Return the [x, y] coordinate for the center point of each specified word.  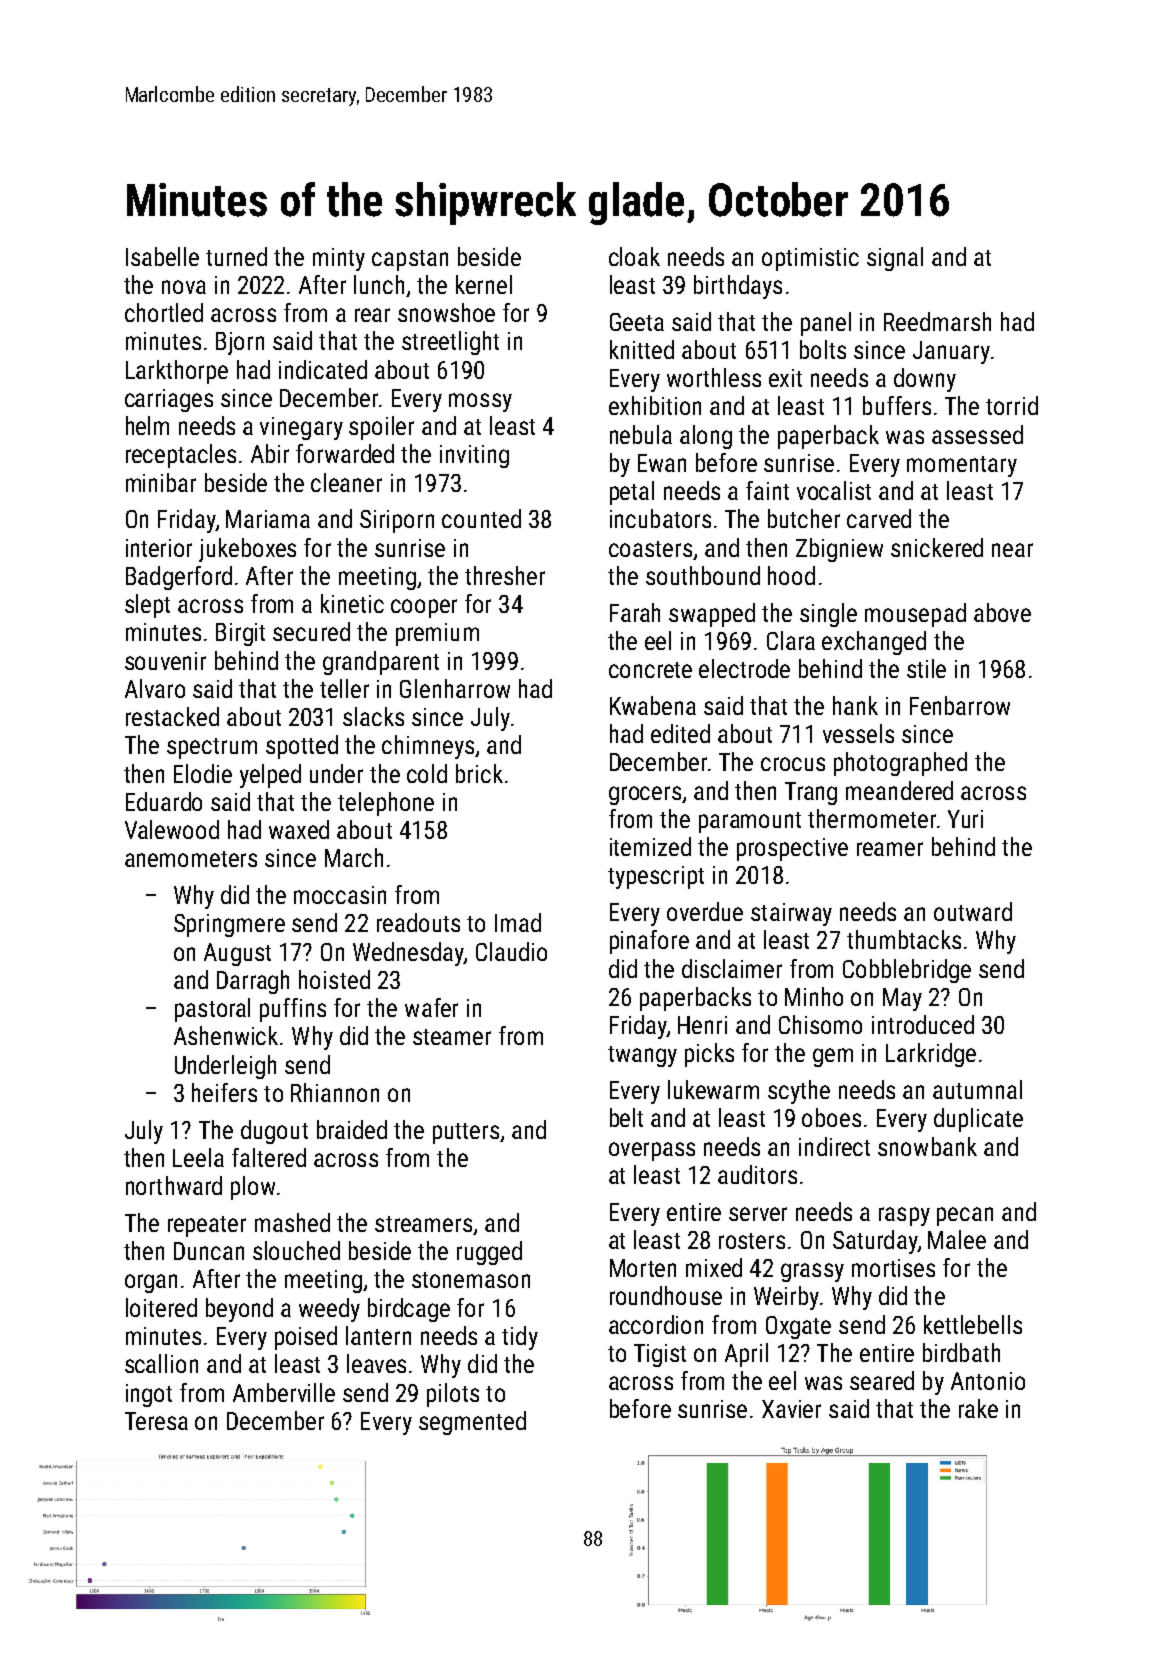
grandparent [381, 663]
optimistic [810, 259]
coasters [650, 549]
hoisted [334, 979]
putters [466, 1133]
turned [236, 256]
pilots [453, 1395]
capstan [410, 260]
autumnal [977, 1089]
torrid [1012, 405]
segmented [472, 1423]
